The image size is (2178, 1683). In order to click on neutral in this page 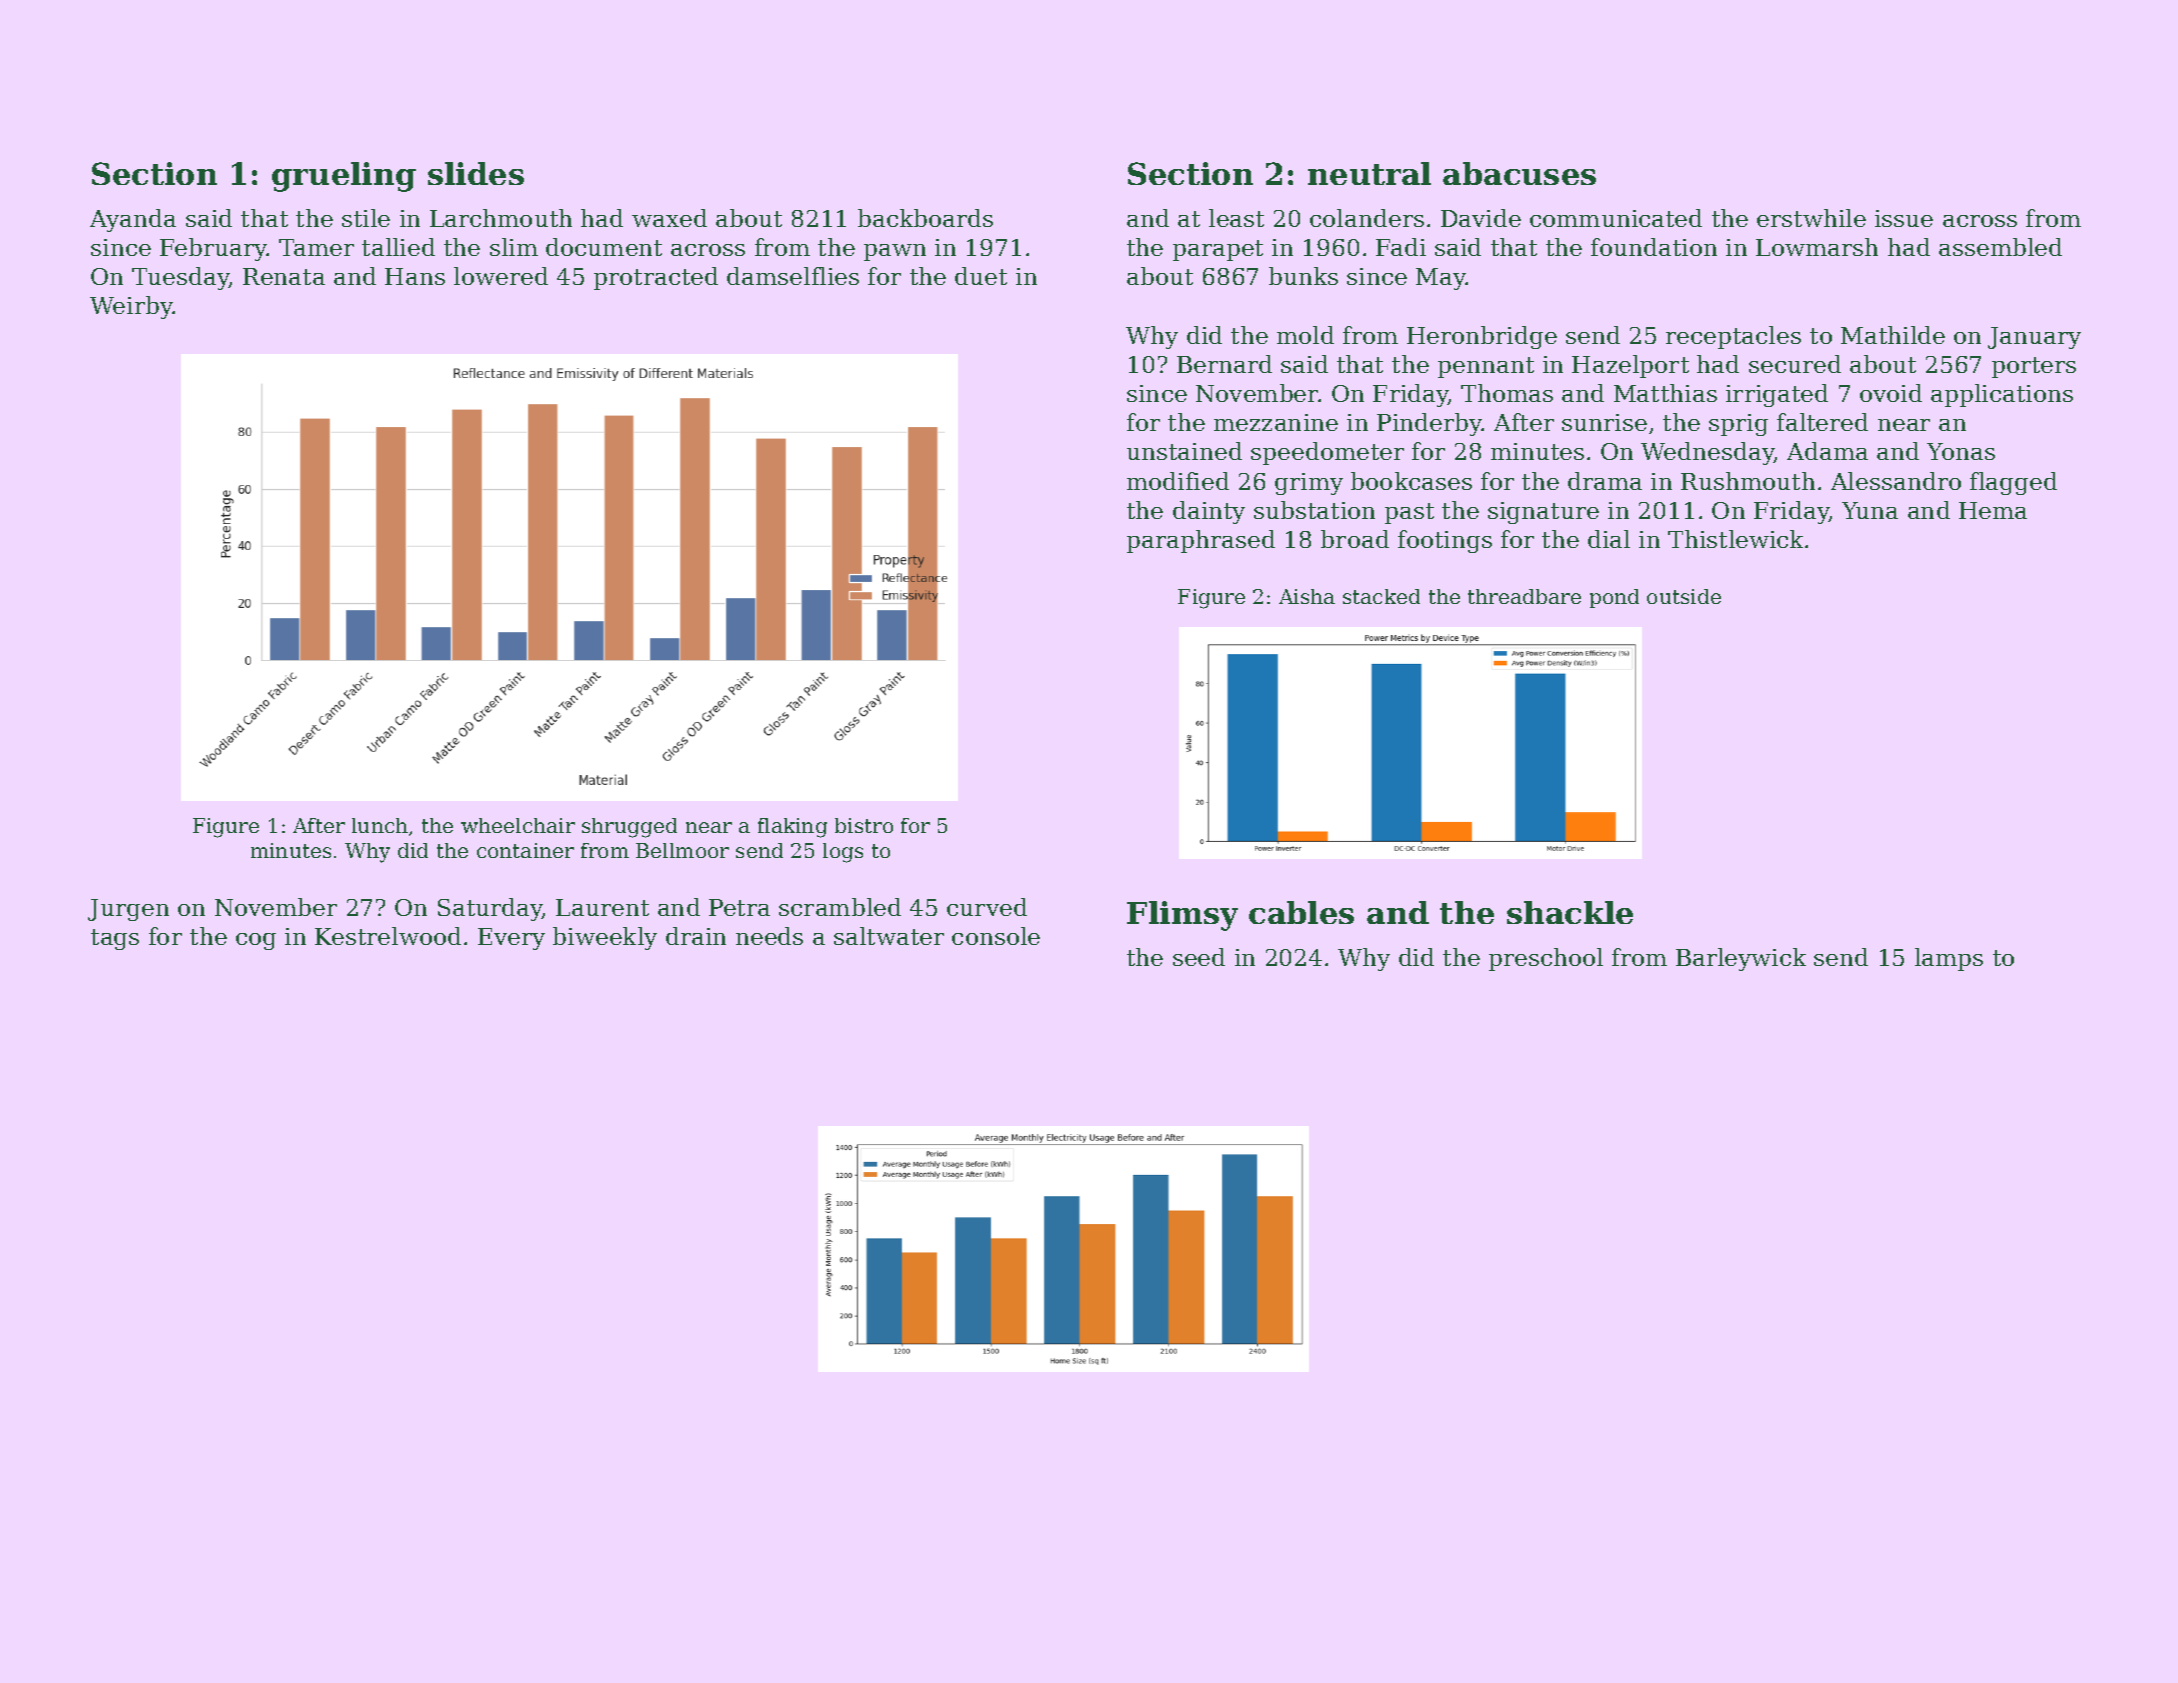, I will do `click(1369, 173)`.
